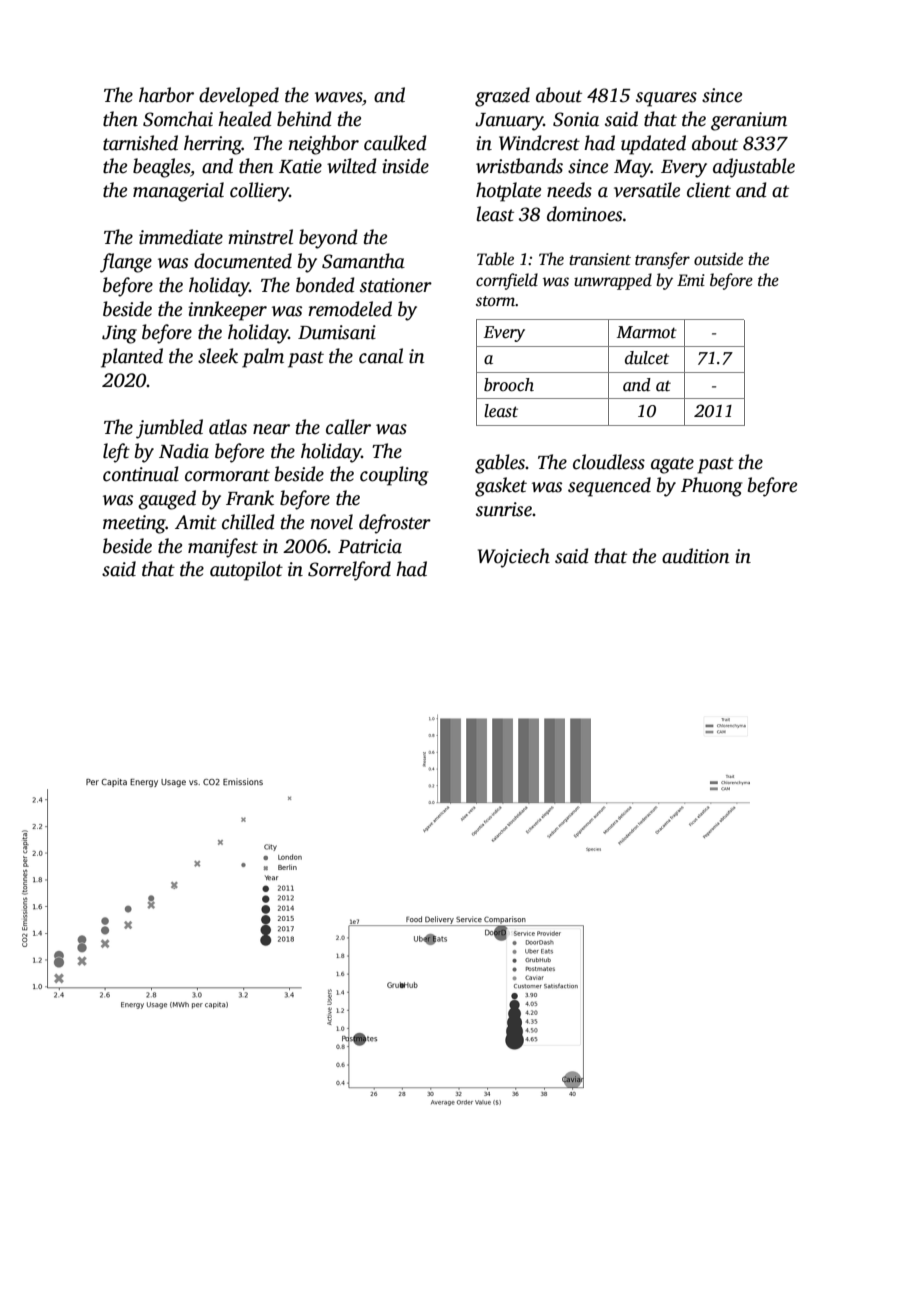 The image size is (908, 1316). I want to click on storm, so click(495, 301).
